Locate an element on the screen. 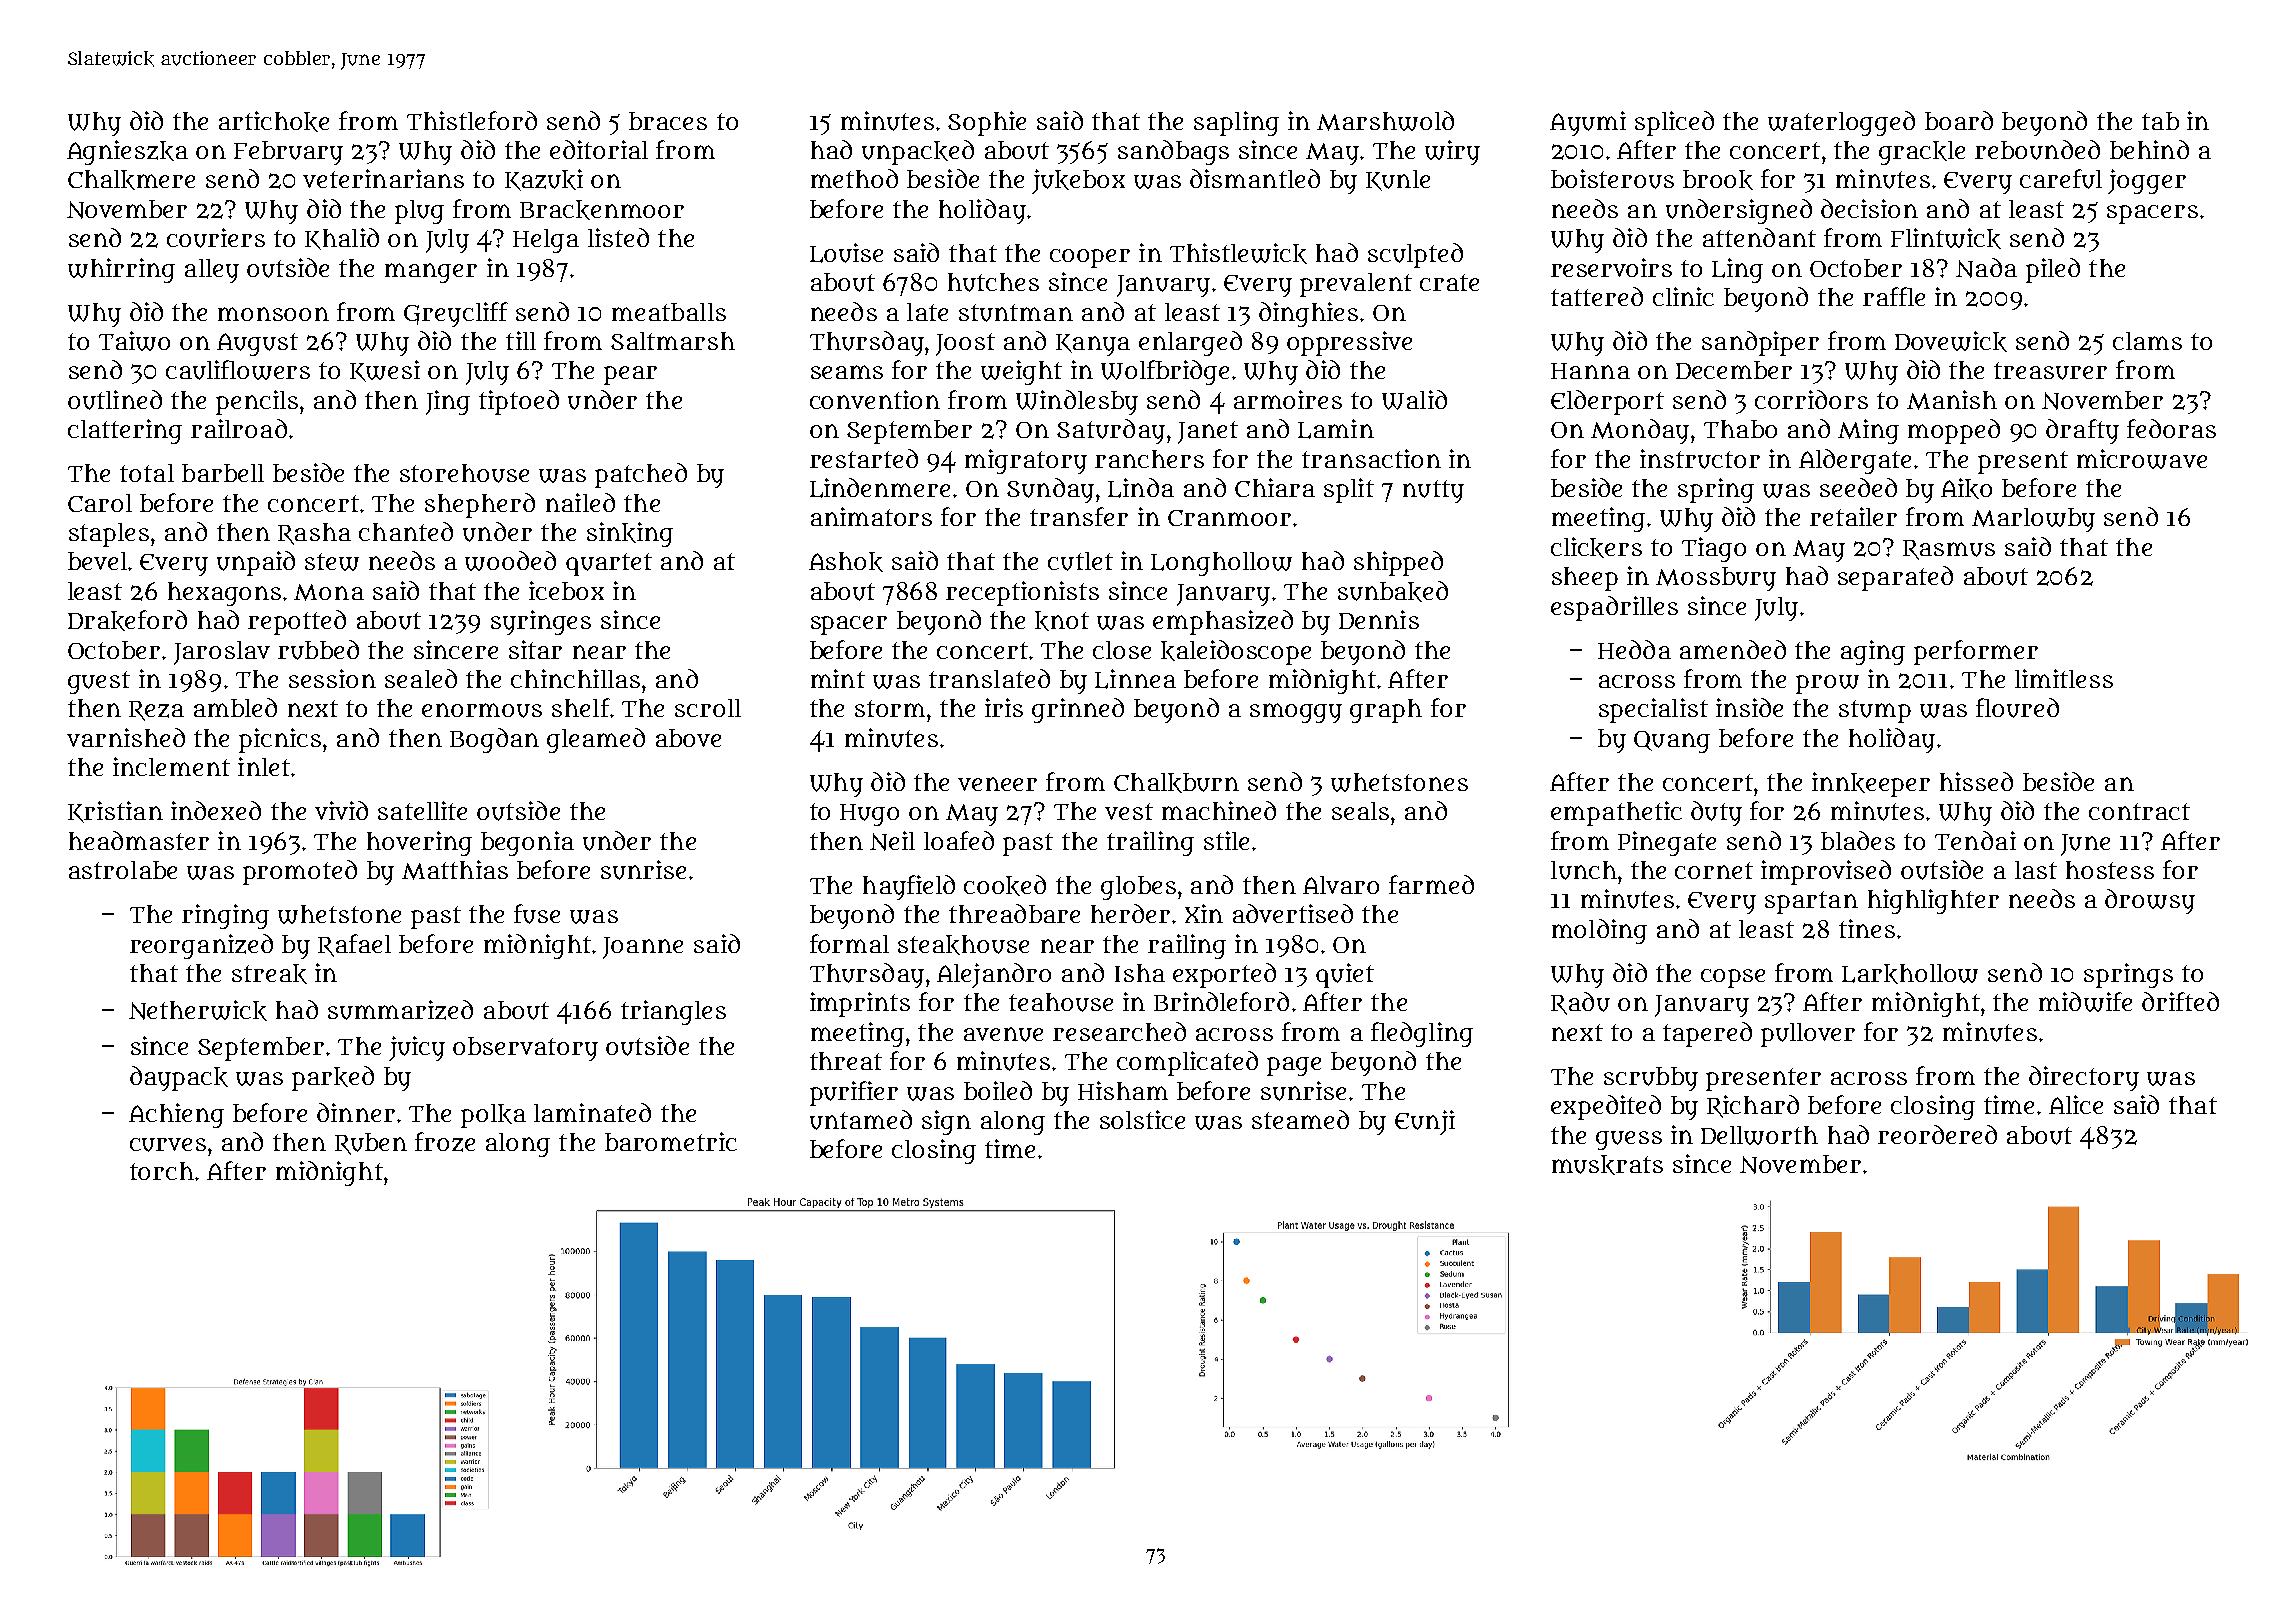 This screenshot has height=1620, width=2292. Ruben is located at coordinates (371, 1144).
